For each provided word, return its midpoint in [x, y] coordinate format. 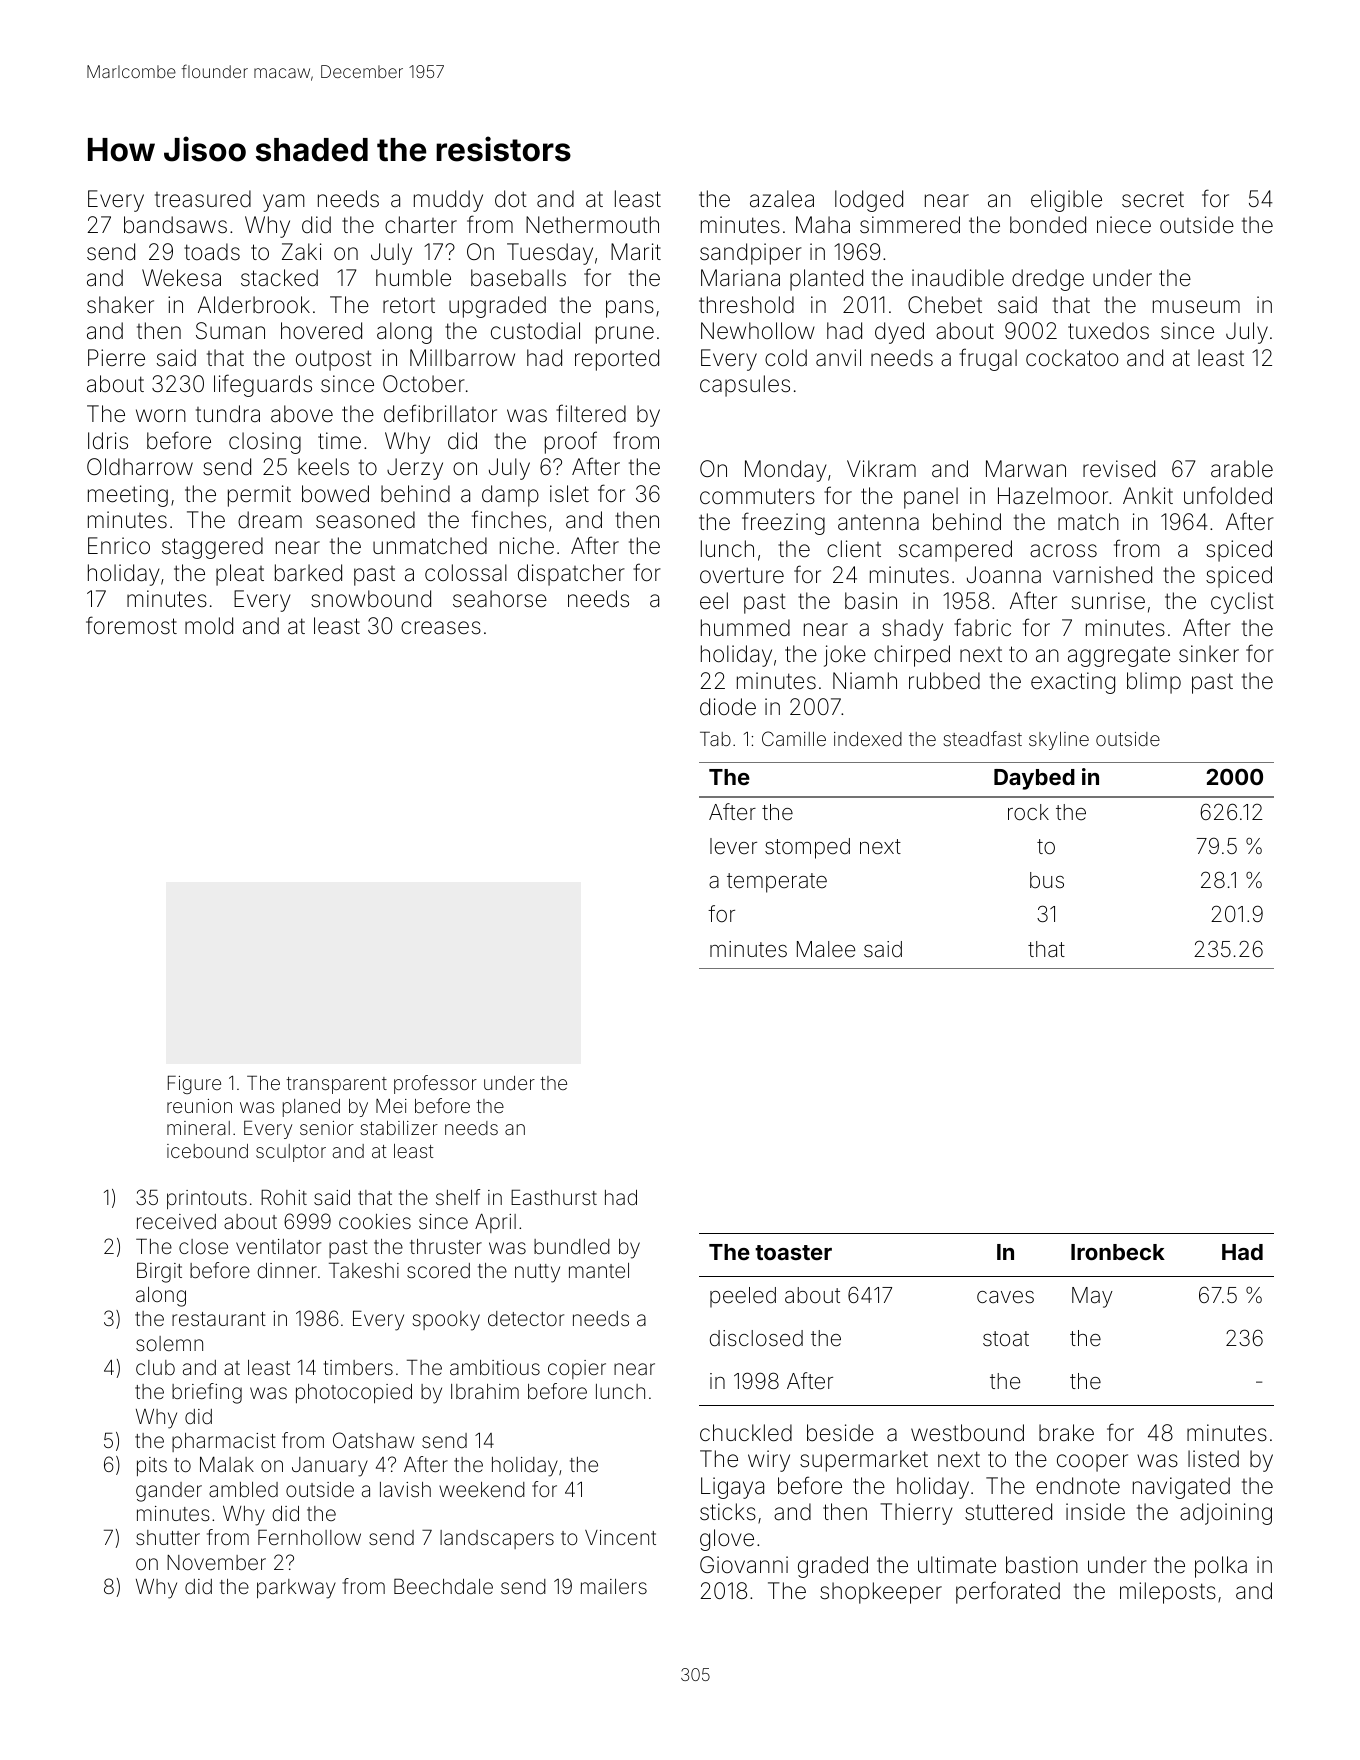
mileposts [1168, 1593]
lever [733, 846]
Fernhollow [309, 1537]
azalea [782, 199]
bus [1047, 880]
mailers [614, 1586]
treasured [203, 199]
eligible [1066, 201]
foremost [131, 625]
